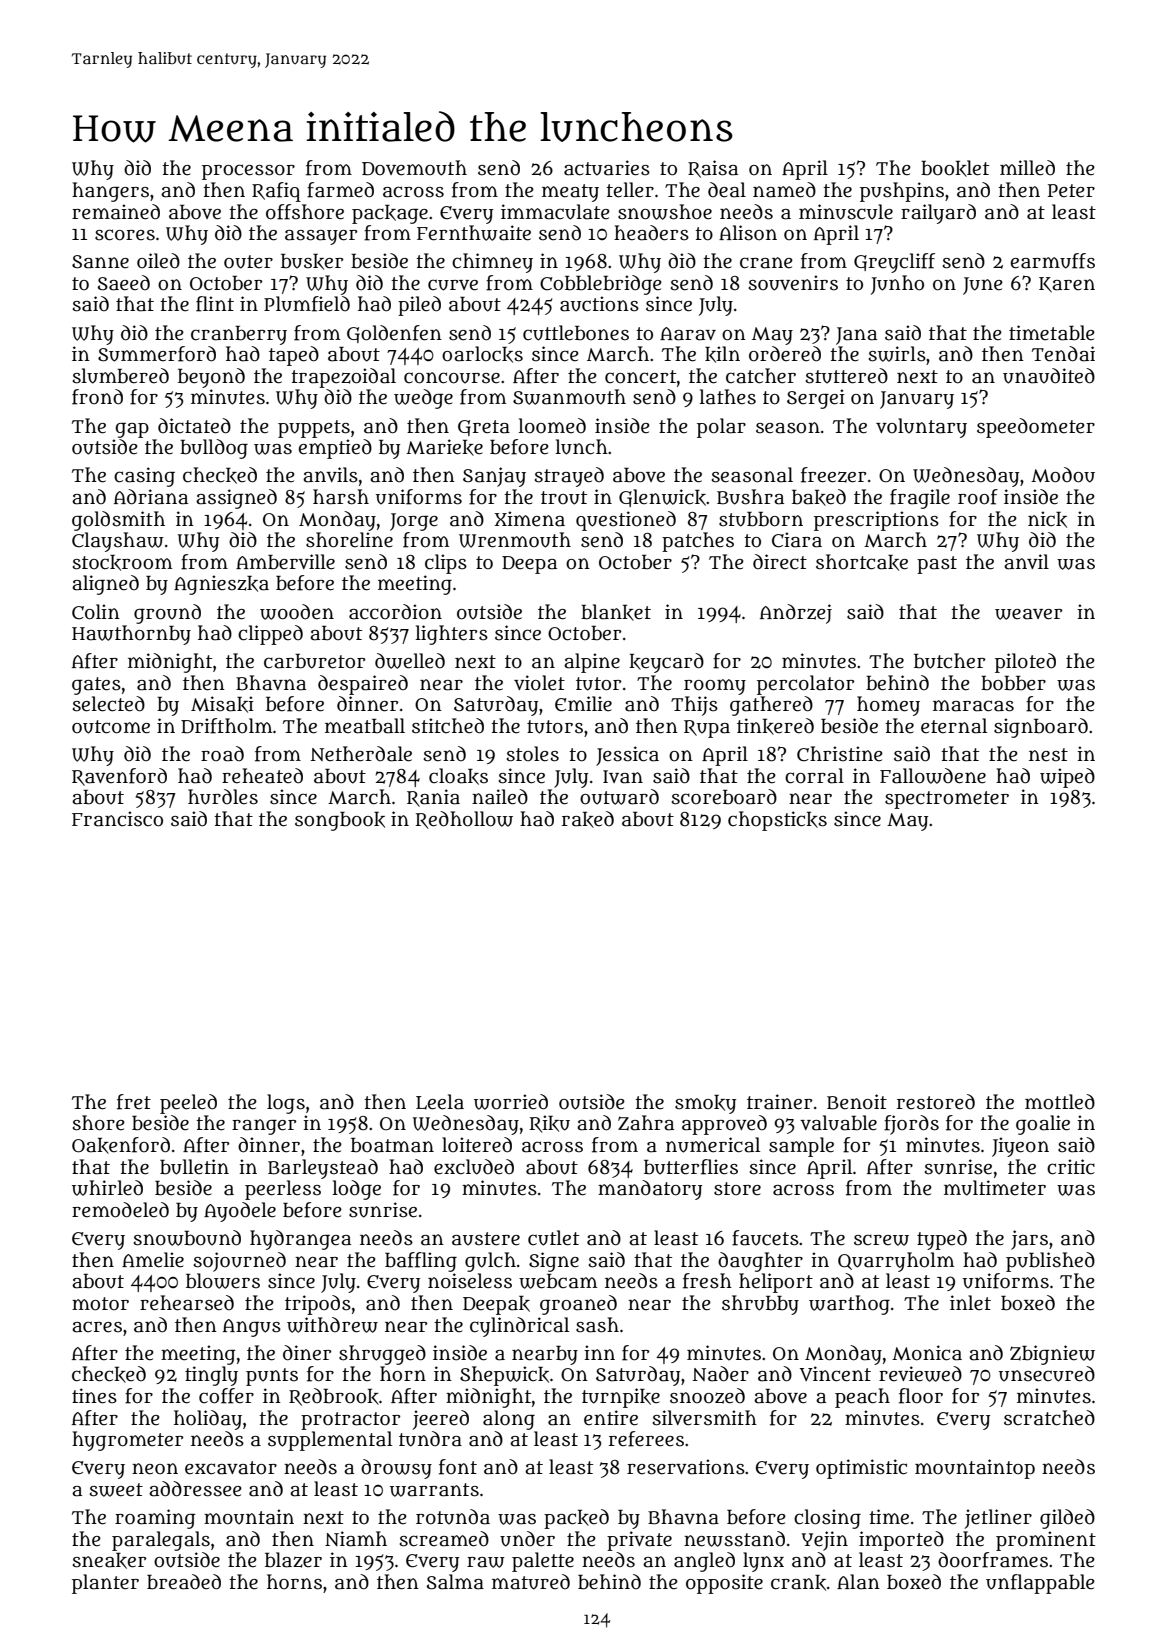  What do you see at coordinates (272, 1377) in the screenshot?
I see `punts` at bounding box center [272, 1377].
